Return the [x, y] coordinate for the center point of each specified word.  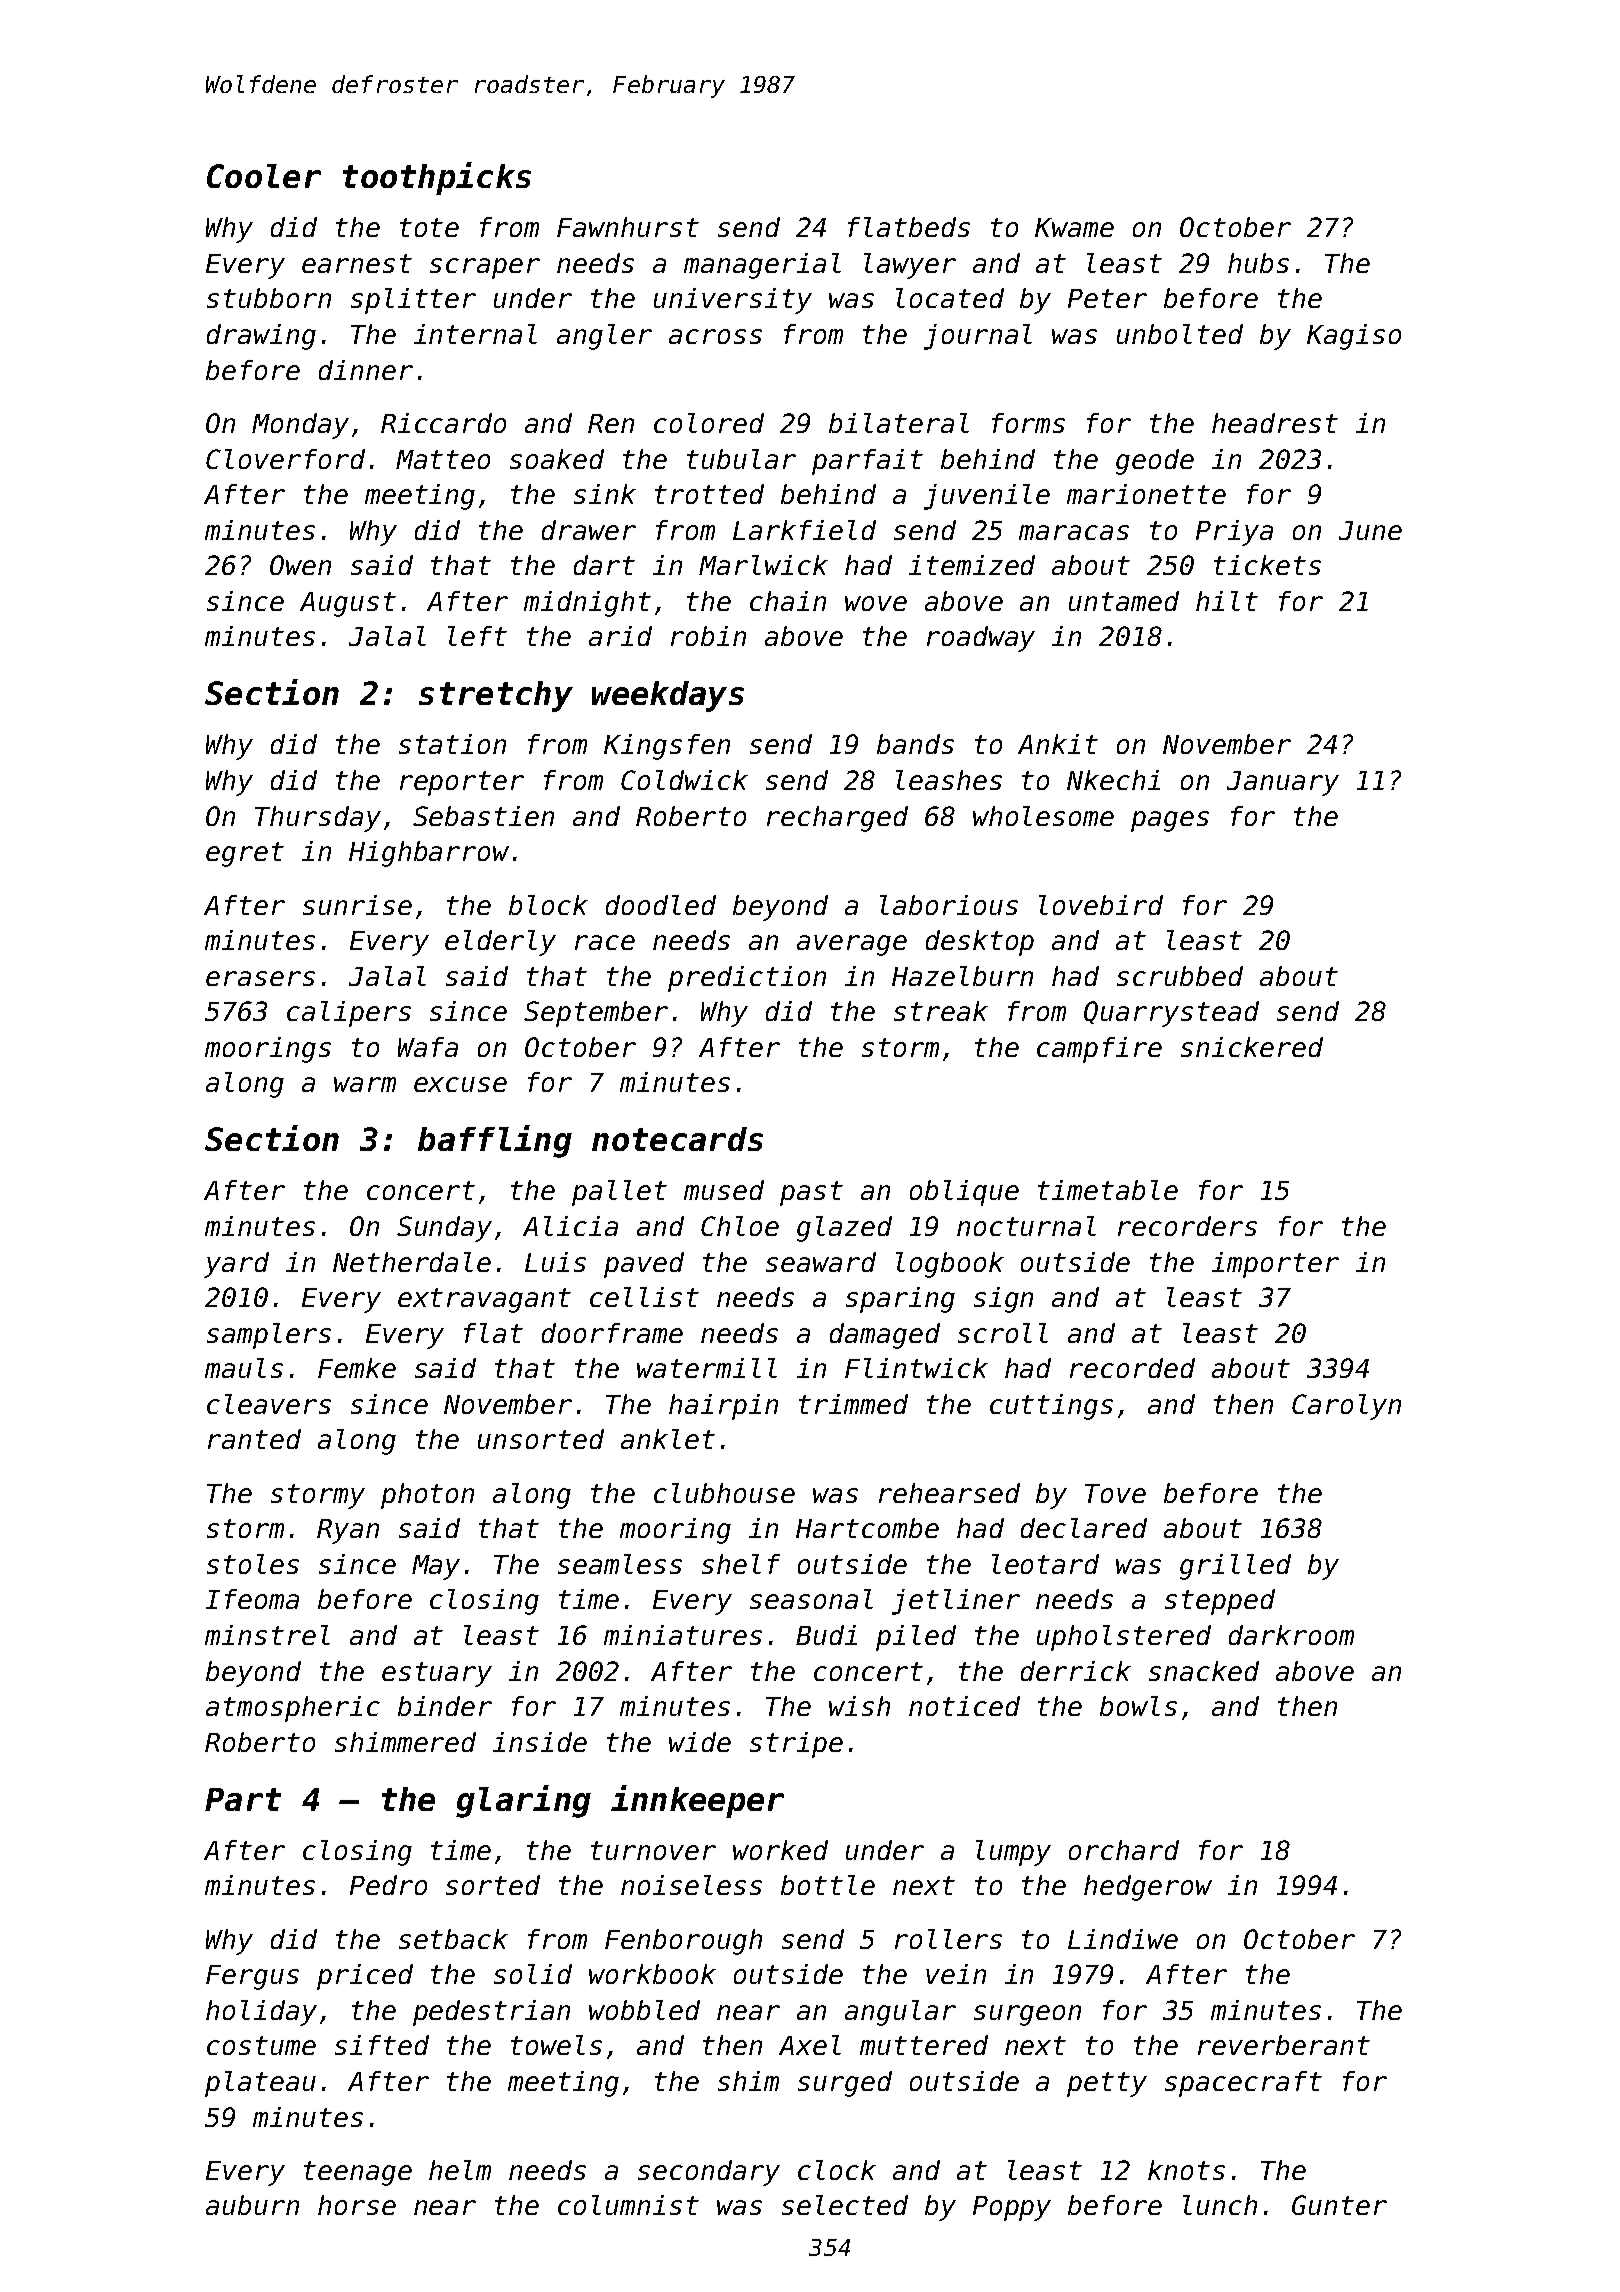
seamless [620, 1564]
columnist [628, 2205]
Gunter [1339, 2205]
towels [556, 2045]
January [1283, 783]
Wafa [428, 1047]
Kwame [1074, 227]
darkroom [1291, 1635]
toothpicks [437, 178]
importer [1275, 1265]
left [477, 636]
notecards [677, 1139]
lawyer [910, 266]
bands [915, 744]
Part [243, 1799]
